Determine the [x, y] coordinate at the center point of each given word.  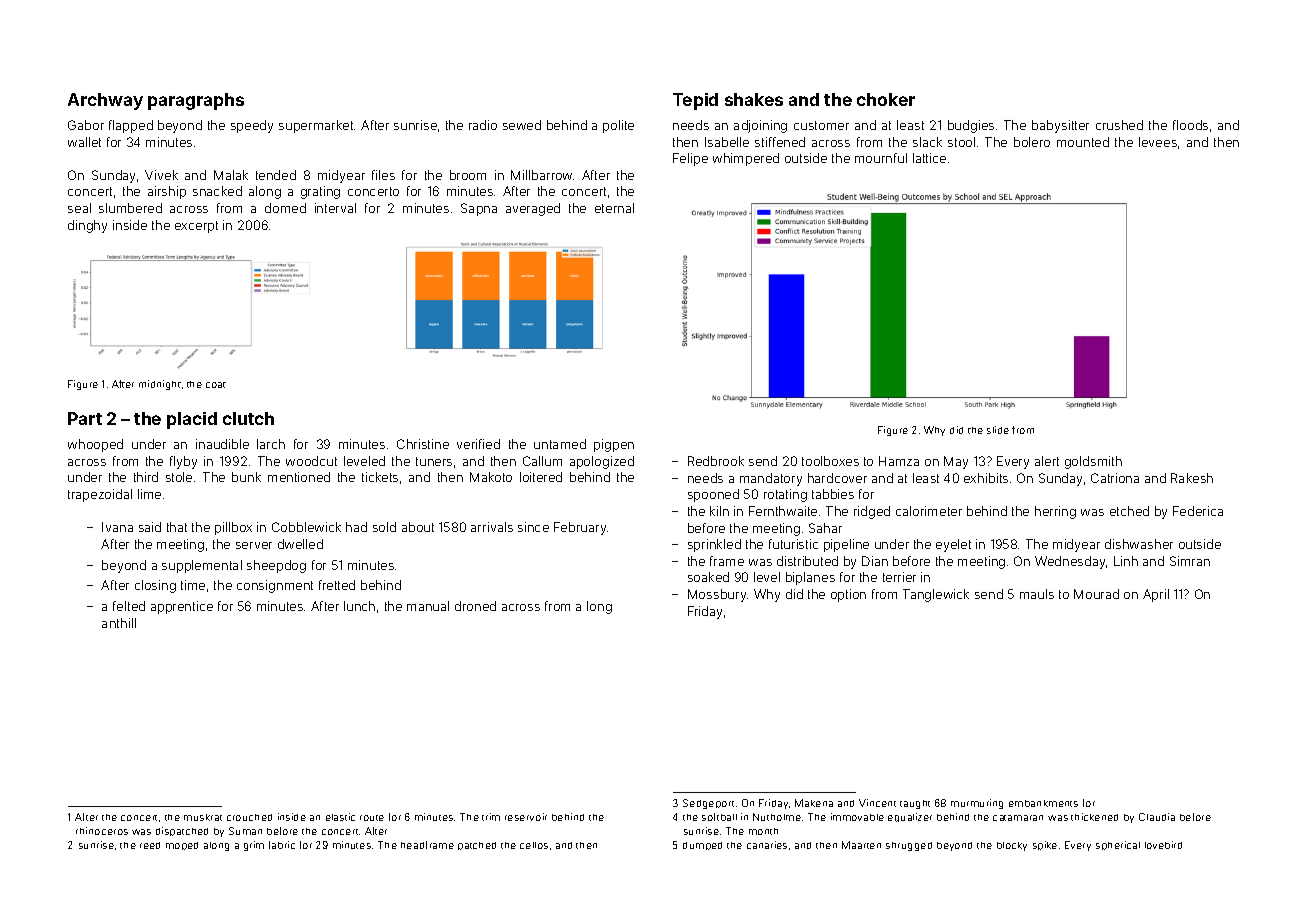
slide [998, 430]
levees [1158, 142]
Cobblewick [306, 527]
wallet [84, 142]
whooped [95, 445]
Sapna [479, 209]
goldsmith [1093, 462]
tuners [434, 461]
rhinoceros [102, 831]
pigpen [614, 445]
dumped [702, 846]
